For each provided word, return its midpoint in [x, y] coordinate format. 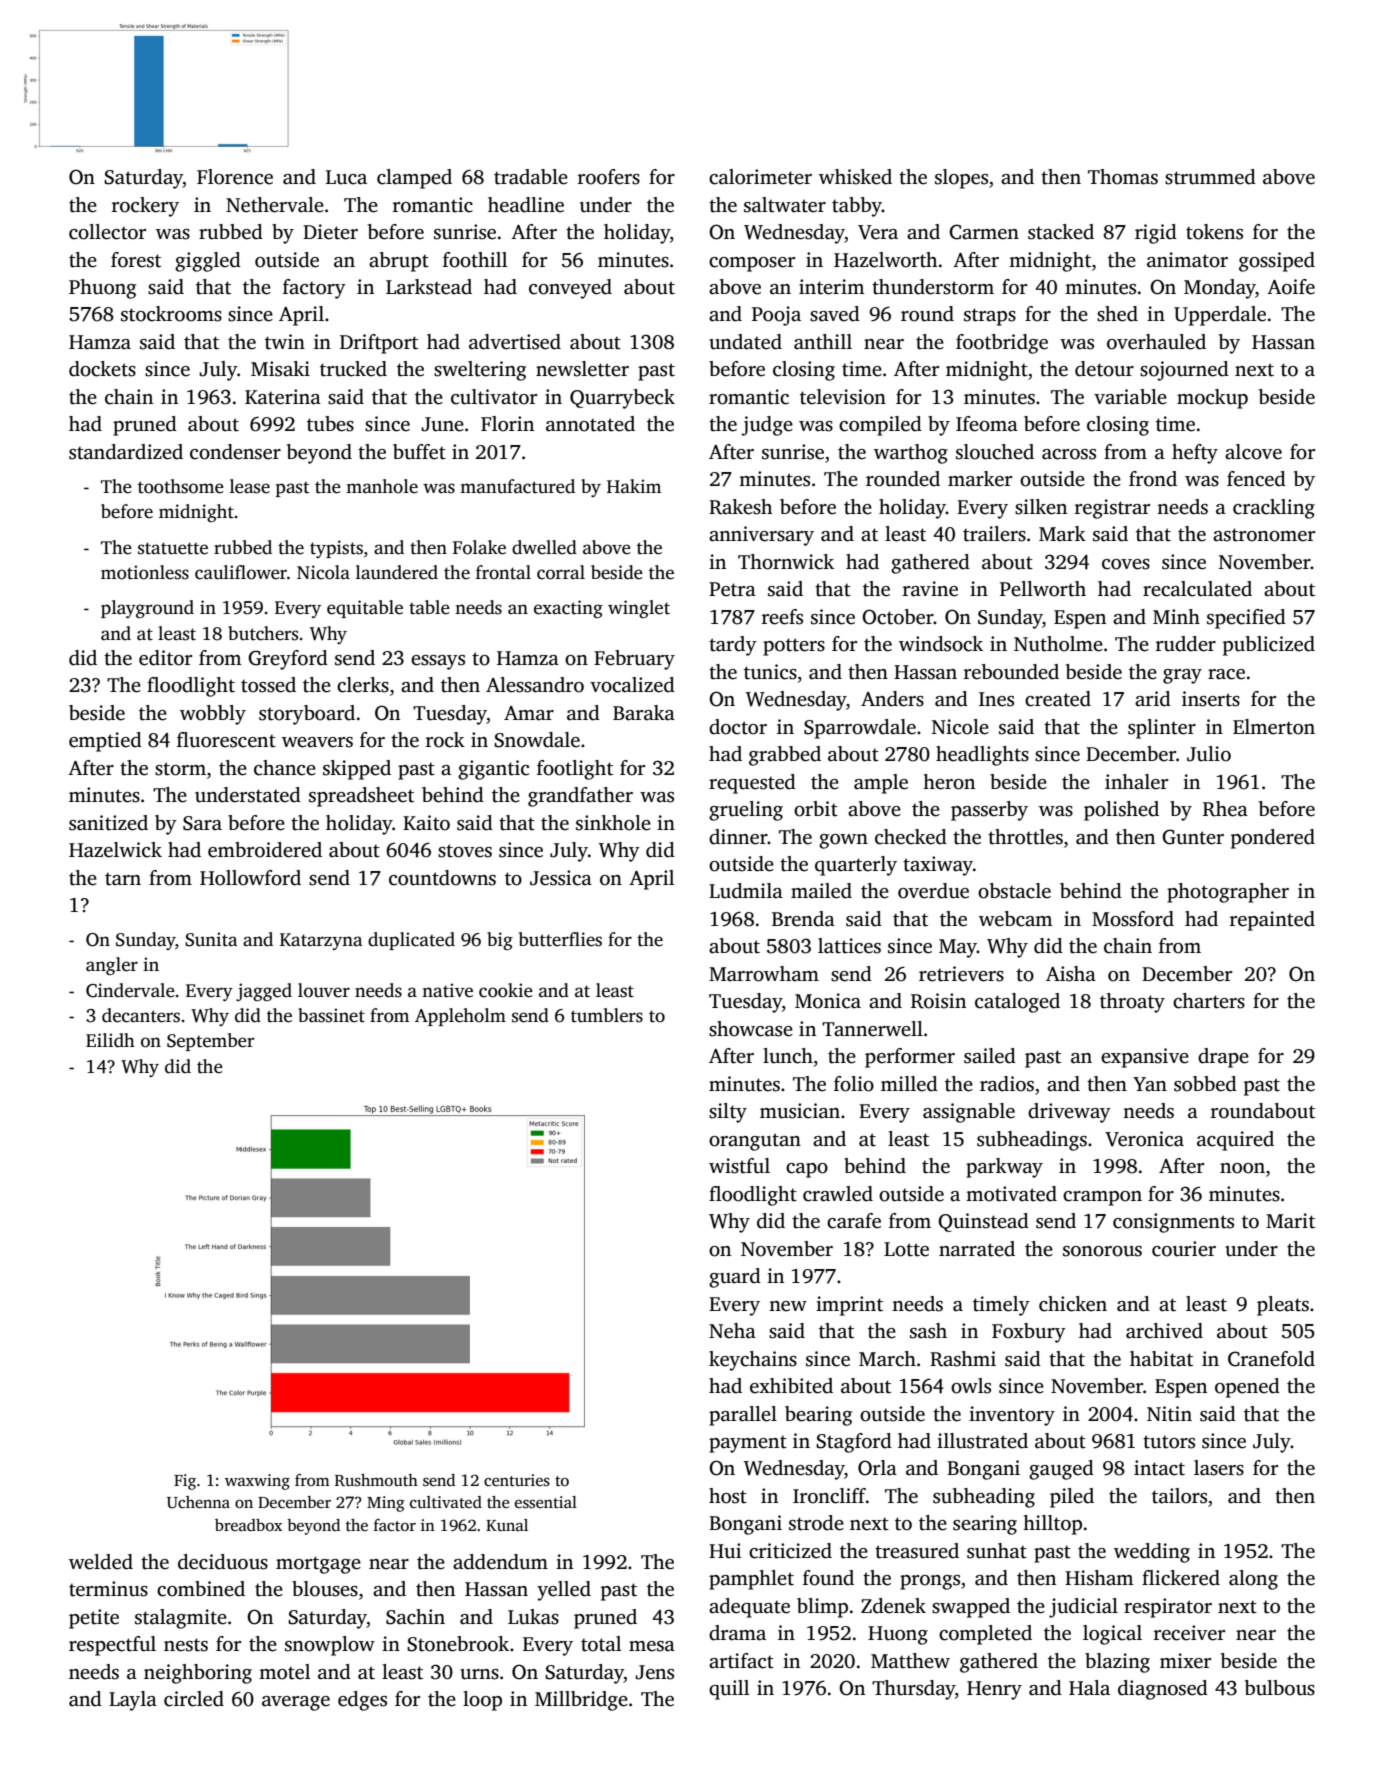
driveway [1069, 1113]
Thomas [1123, 177]
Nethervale [275, 205]
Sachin [415, 1617]
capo [807, 1170]
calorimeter [760, 177]
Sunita [211, 939]
